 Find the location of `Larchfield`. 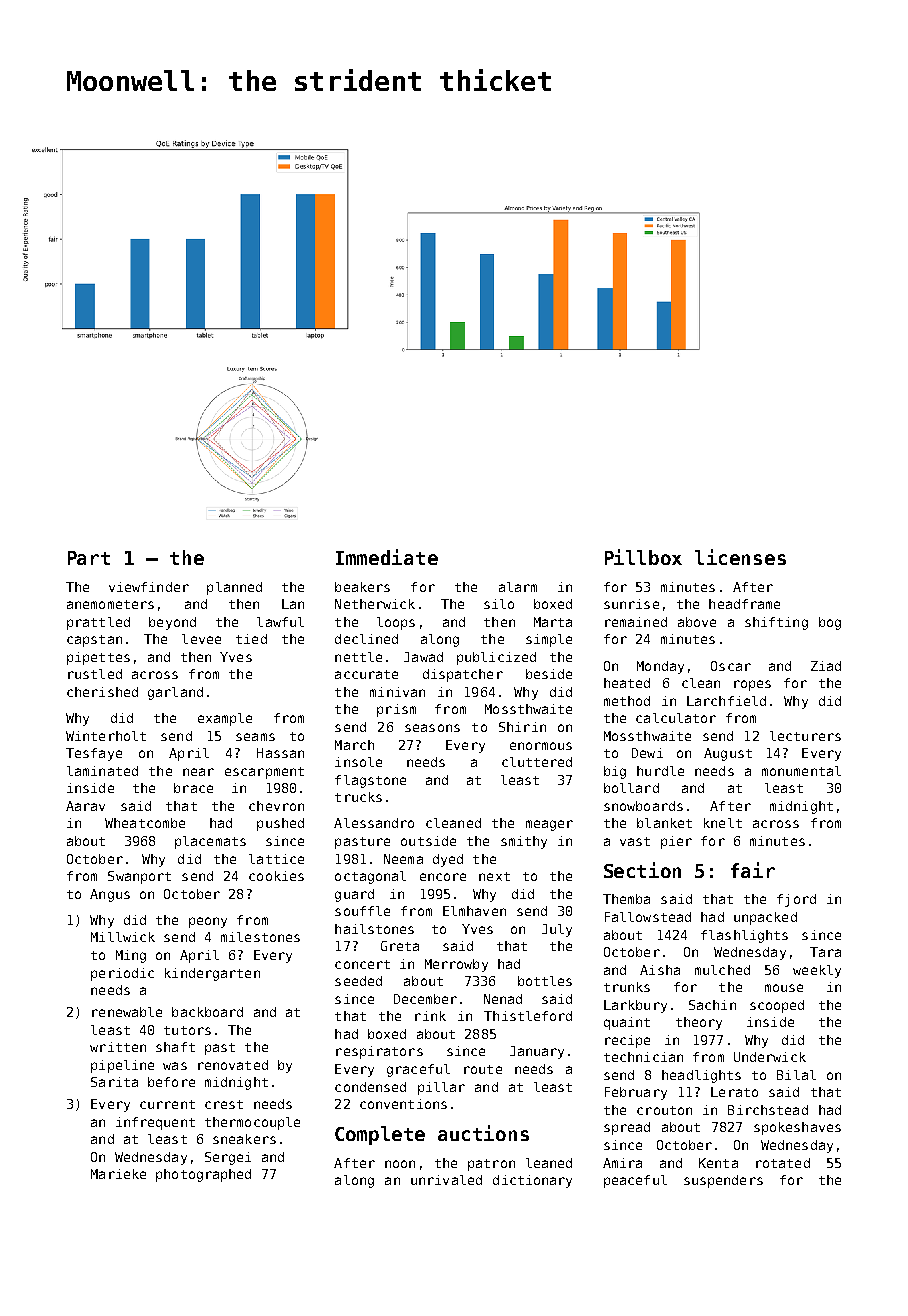

Larchfield is located at coordinates (726, 701).
